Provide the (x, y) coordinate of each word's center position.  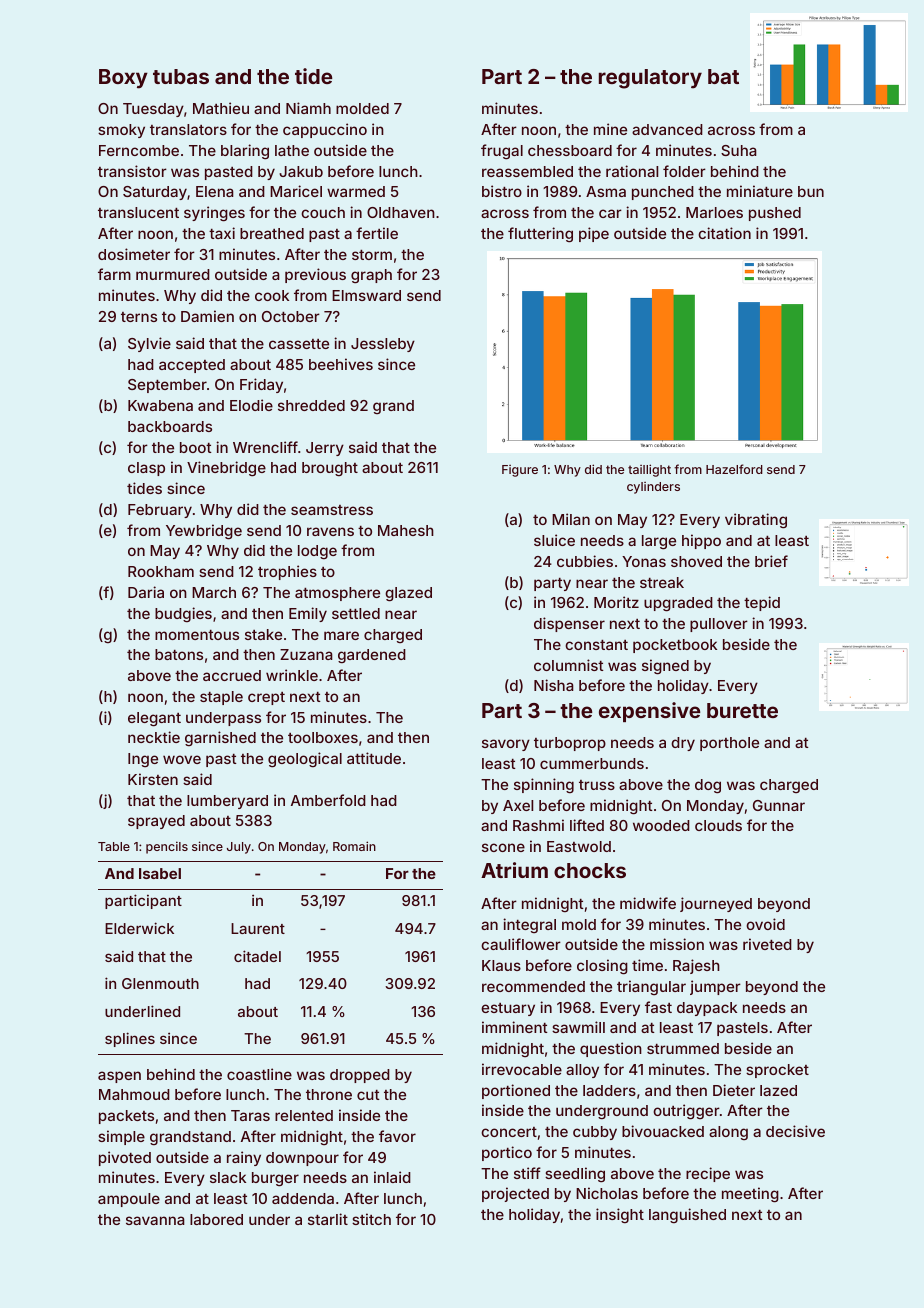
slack (228, 1177)
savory (506, 745)
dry (683, 744)
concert (509, 1132)
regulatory (650, 79)
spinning (544, 785)
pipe (594, 234)
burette (742, 710)
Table (114, 846)
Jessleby (383, 345)
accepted (192, 366)
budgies (183, 614)
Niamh (308, 108)
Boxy (123, 79)
